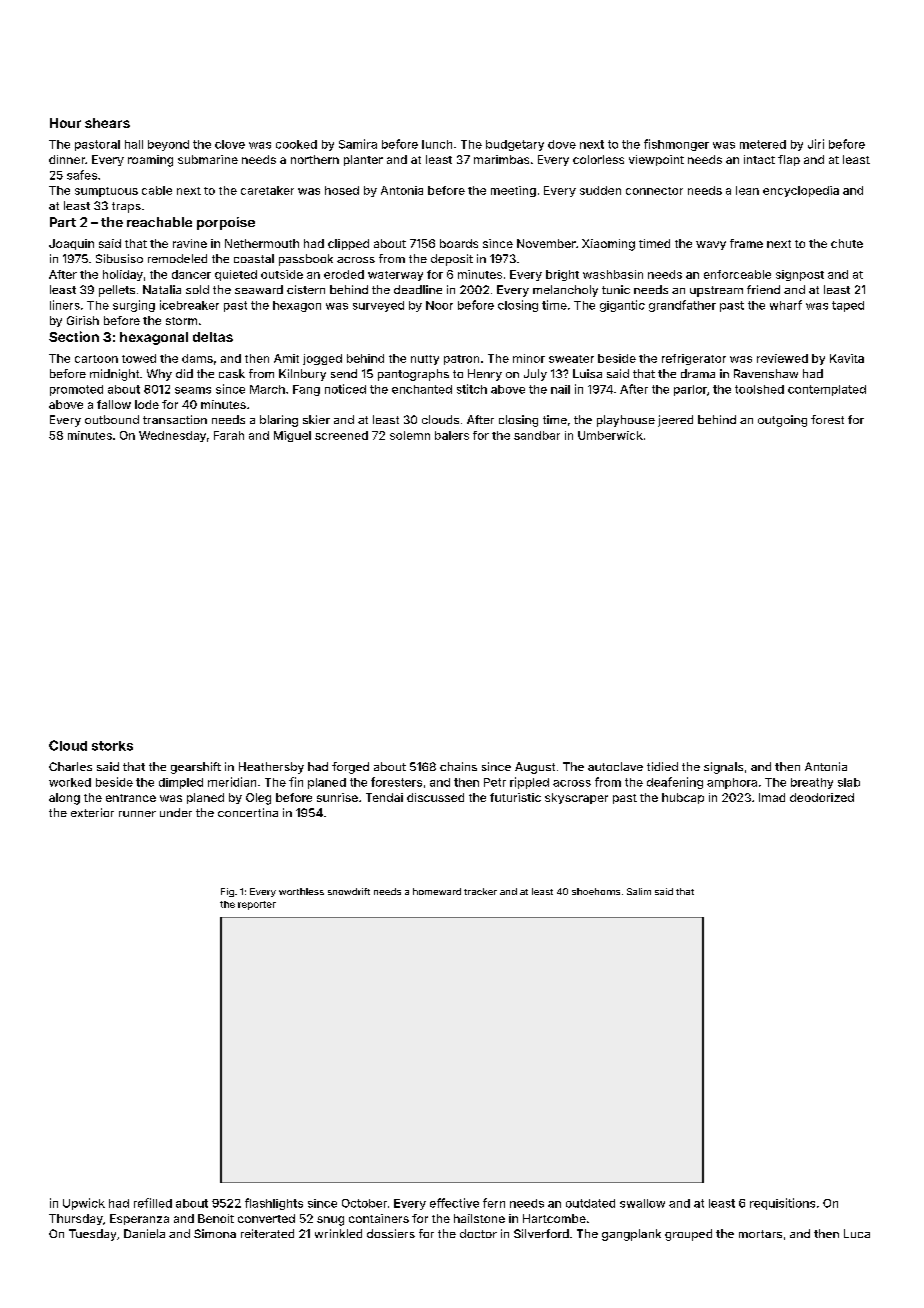 The image size is (924, 1308). What do you see at coordinates (172, 436) in the screenshot?
I see `Wednesday` at bounding box center [172, 436].
